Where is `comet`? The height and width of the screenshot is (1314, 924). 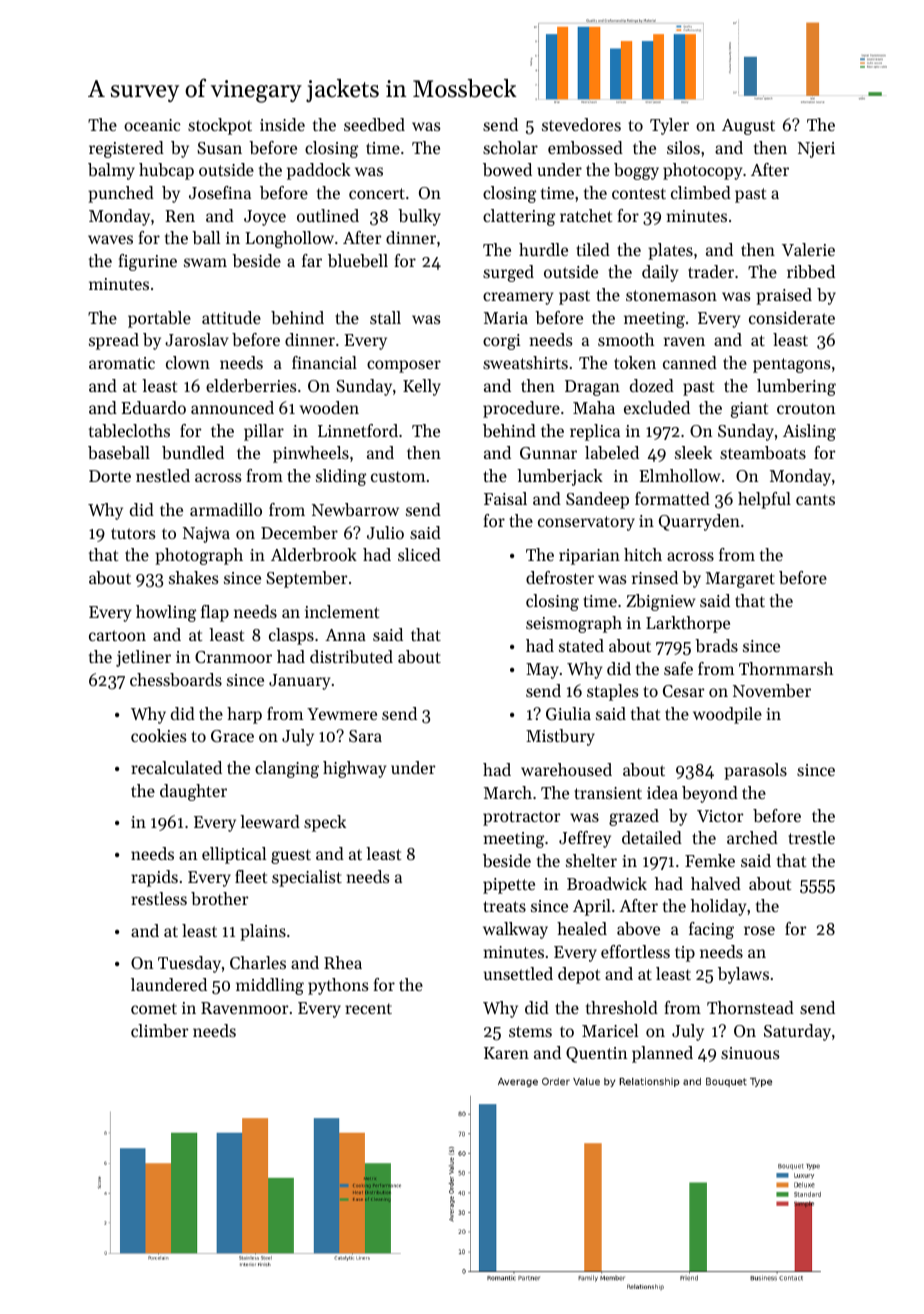
comet is located at coordinates (154, 1008).
